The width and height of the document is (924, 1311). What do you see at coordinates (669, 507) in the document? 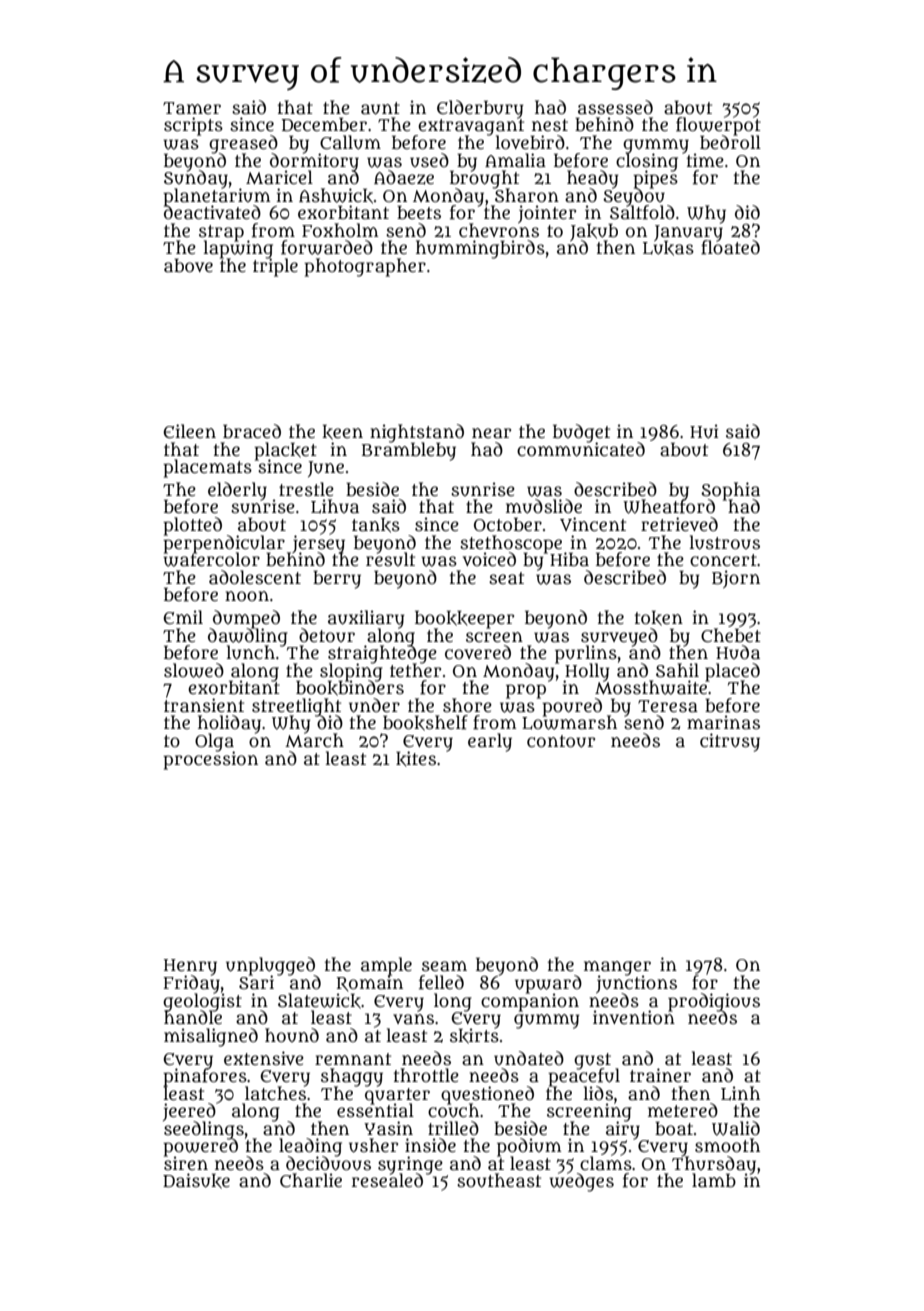
I see `Wheatford` at bounding box center [669, 507].
